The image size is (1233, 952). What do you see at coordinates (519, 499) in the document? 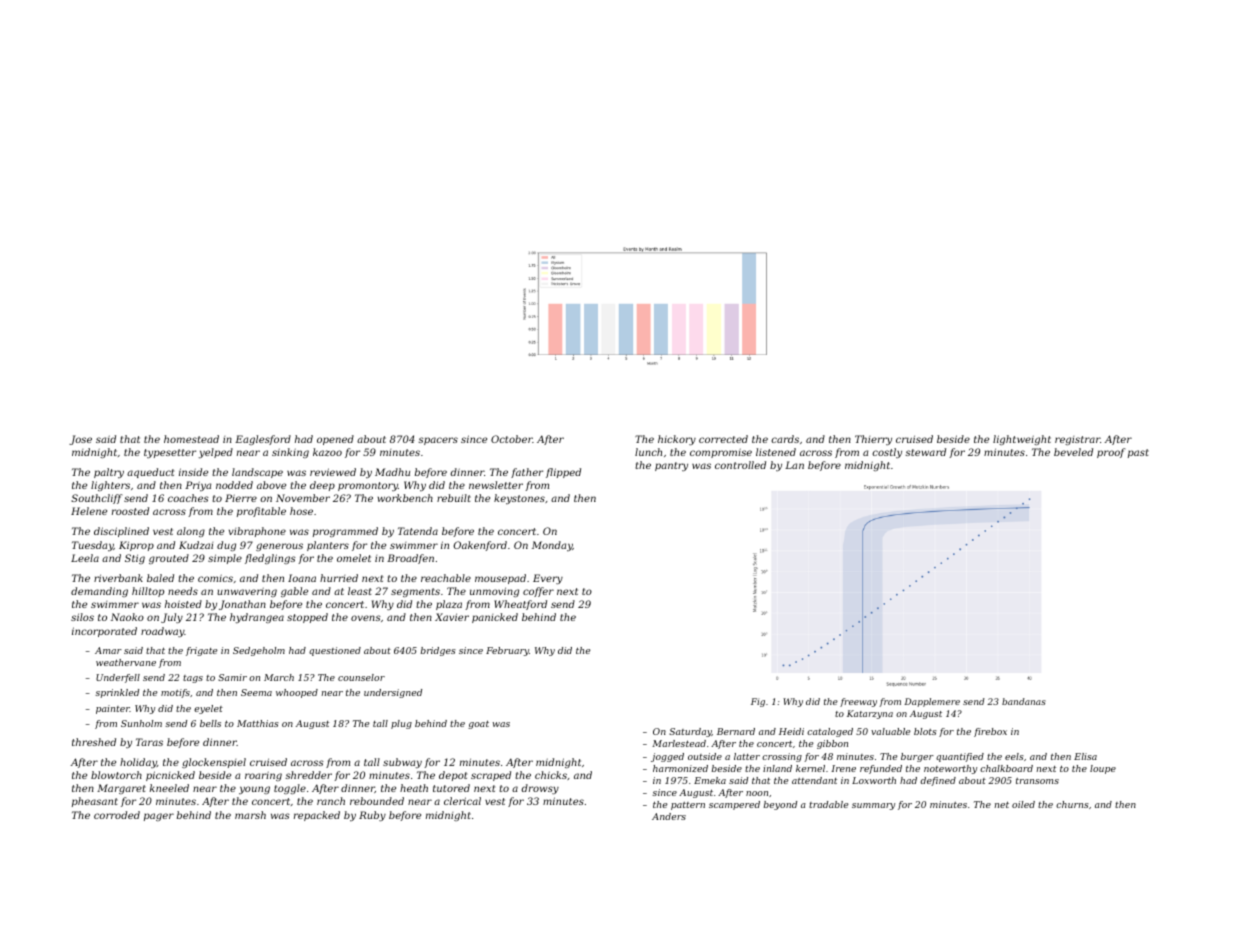
I see `keystones` at bounding box center [519, 499].
